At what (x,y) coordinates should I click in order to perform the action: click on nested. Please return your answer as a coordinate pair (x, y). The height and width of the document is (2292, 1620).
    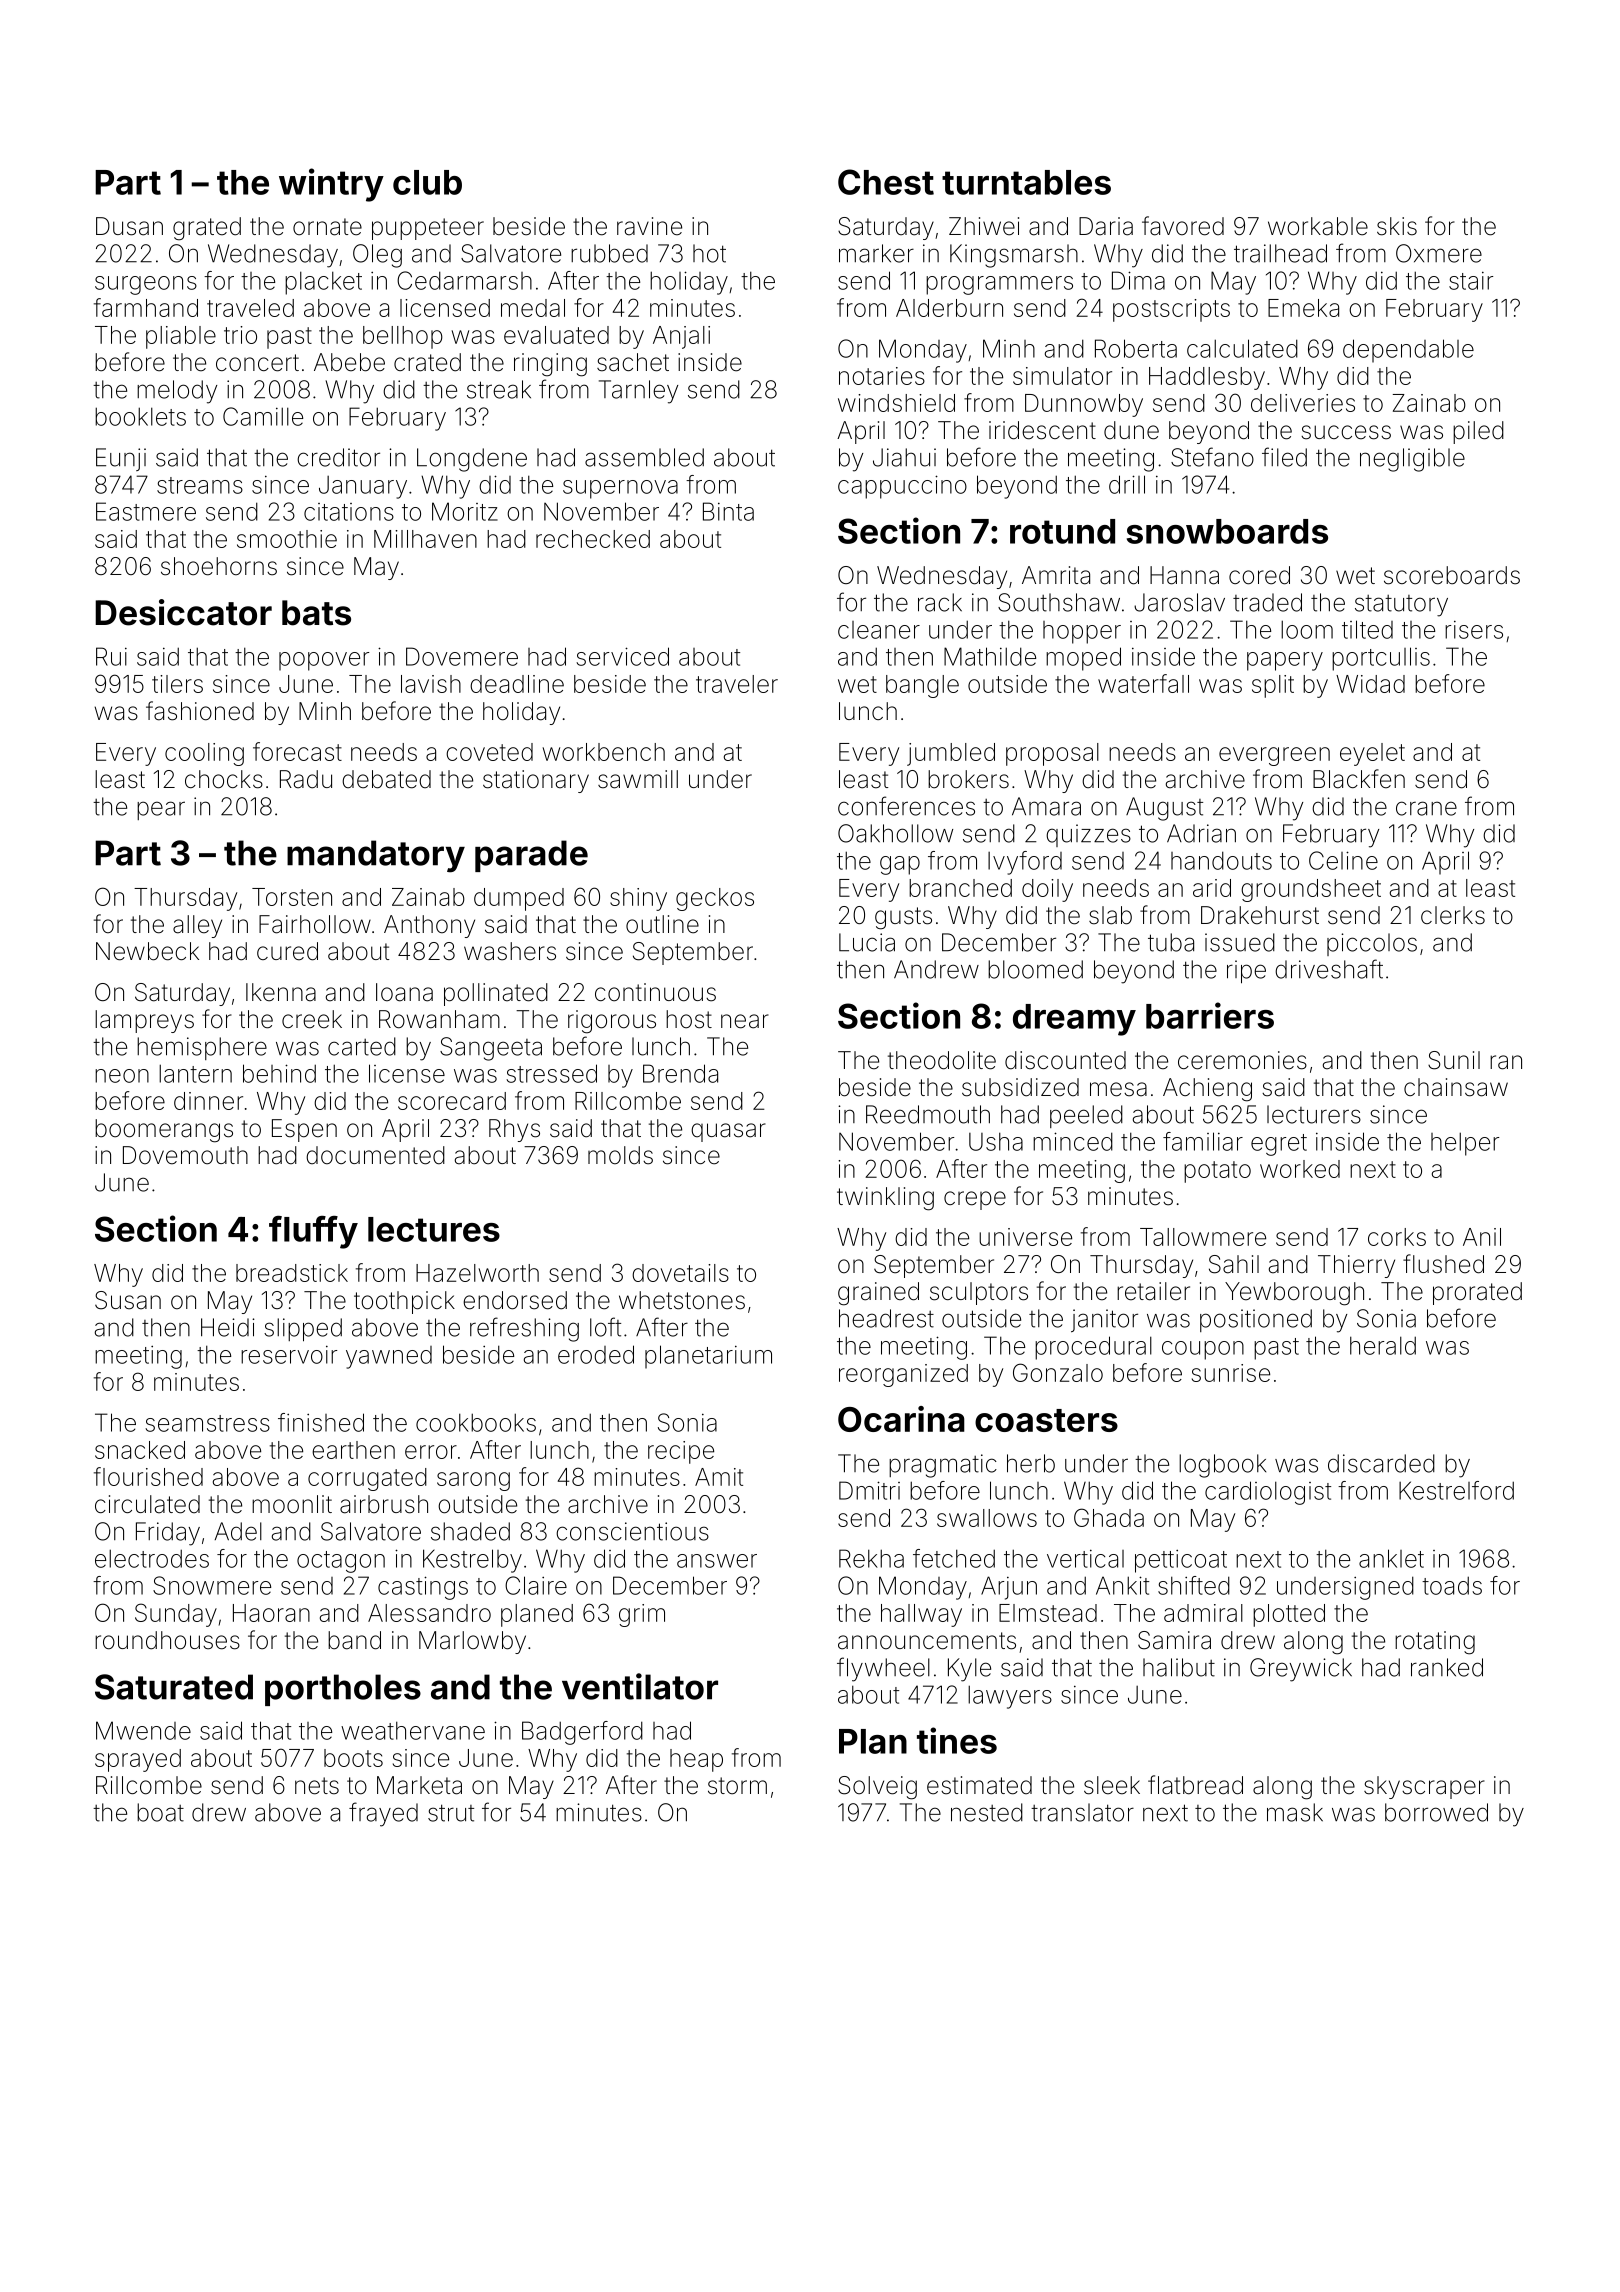
    Looking at the image, I should click on (987, 1812).
